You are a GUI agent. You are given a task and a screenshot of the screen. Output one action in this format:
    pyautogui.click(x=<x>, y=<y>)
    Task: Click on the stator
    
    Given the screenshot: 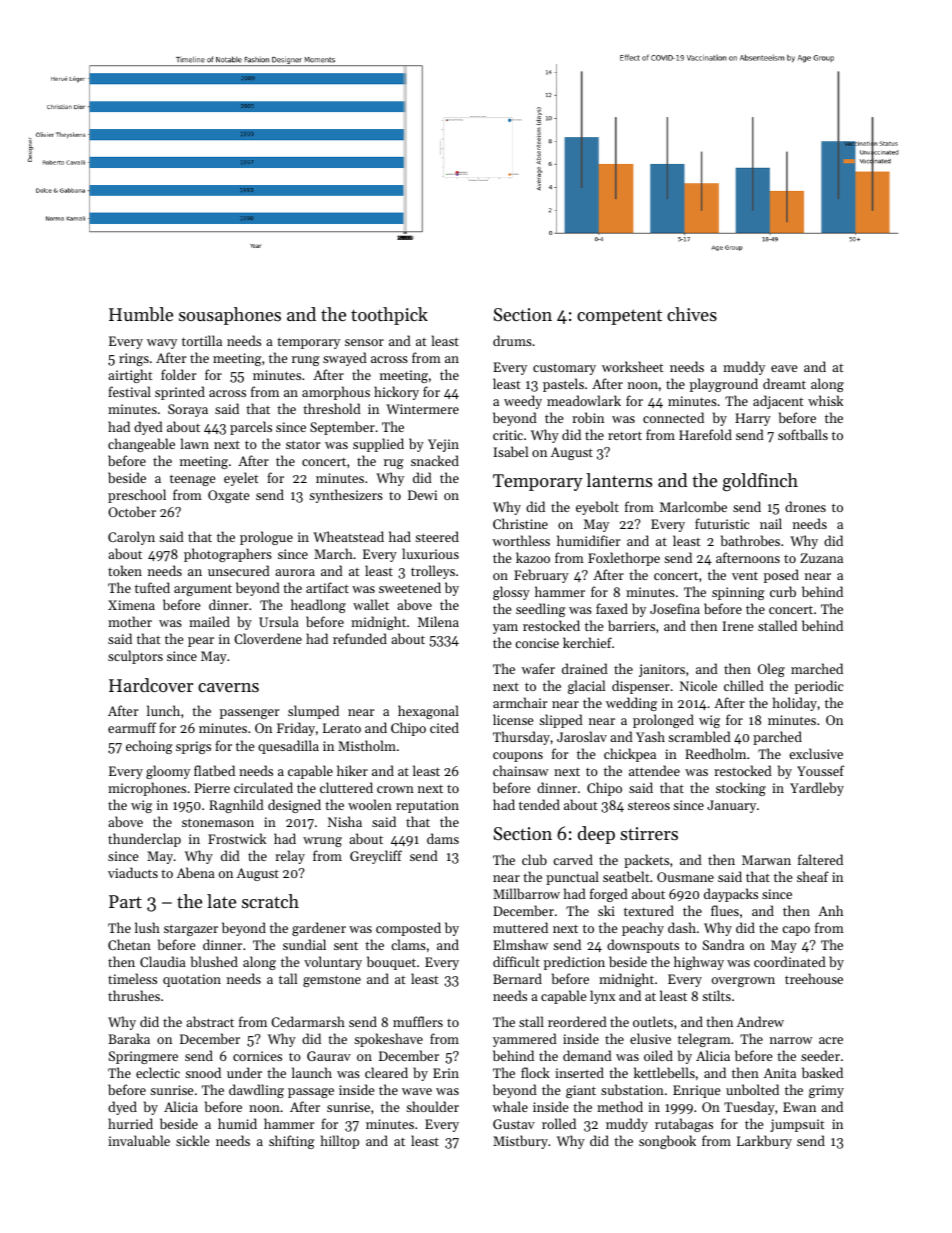 What is the action you would take?
    pyautogui.click(x=303, y=444)
